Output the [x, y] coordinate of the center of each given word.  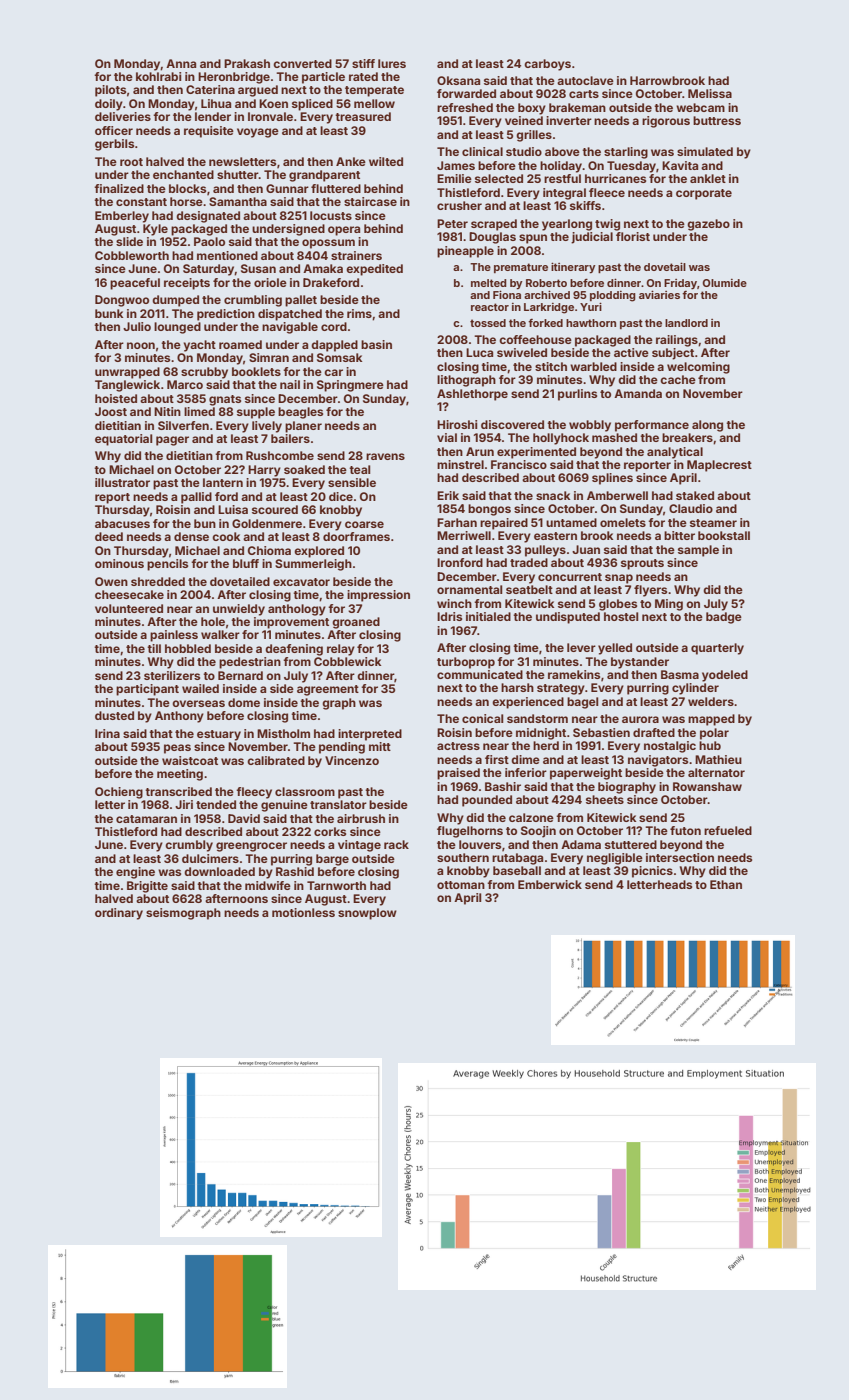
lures [392, 63]
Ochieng [119, 793]
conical [482, 718]
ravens [385, 456]
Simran [269, 357]
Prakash [247, 63]
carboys [547, 65]
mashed [614, 437]
